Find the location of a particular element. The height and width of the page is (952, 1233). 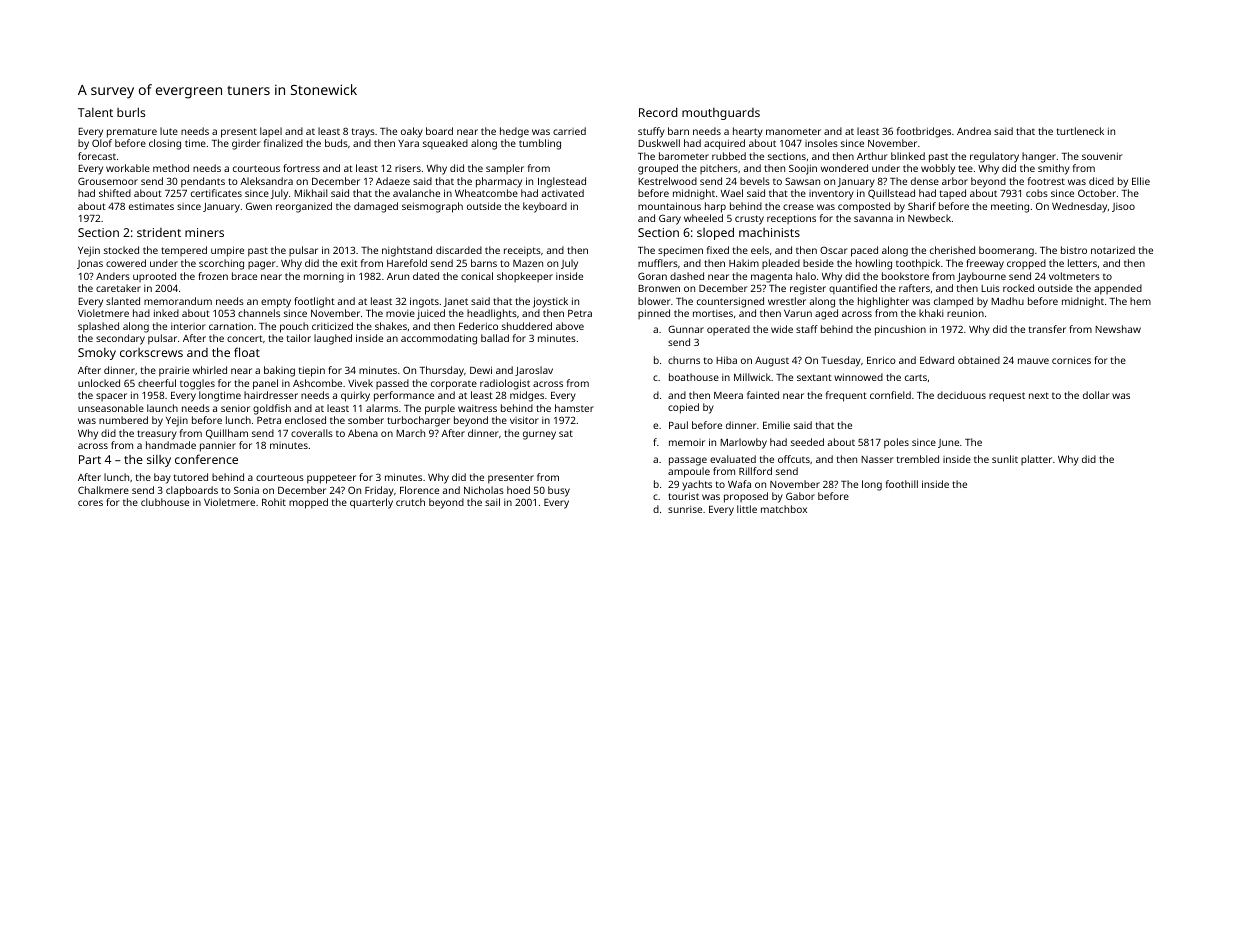

Grousemoor is located at coordinates (108, 181).
